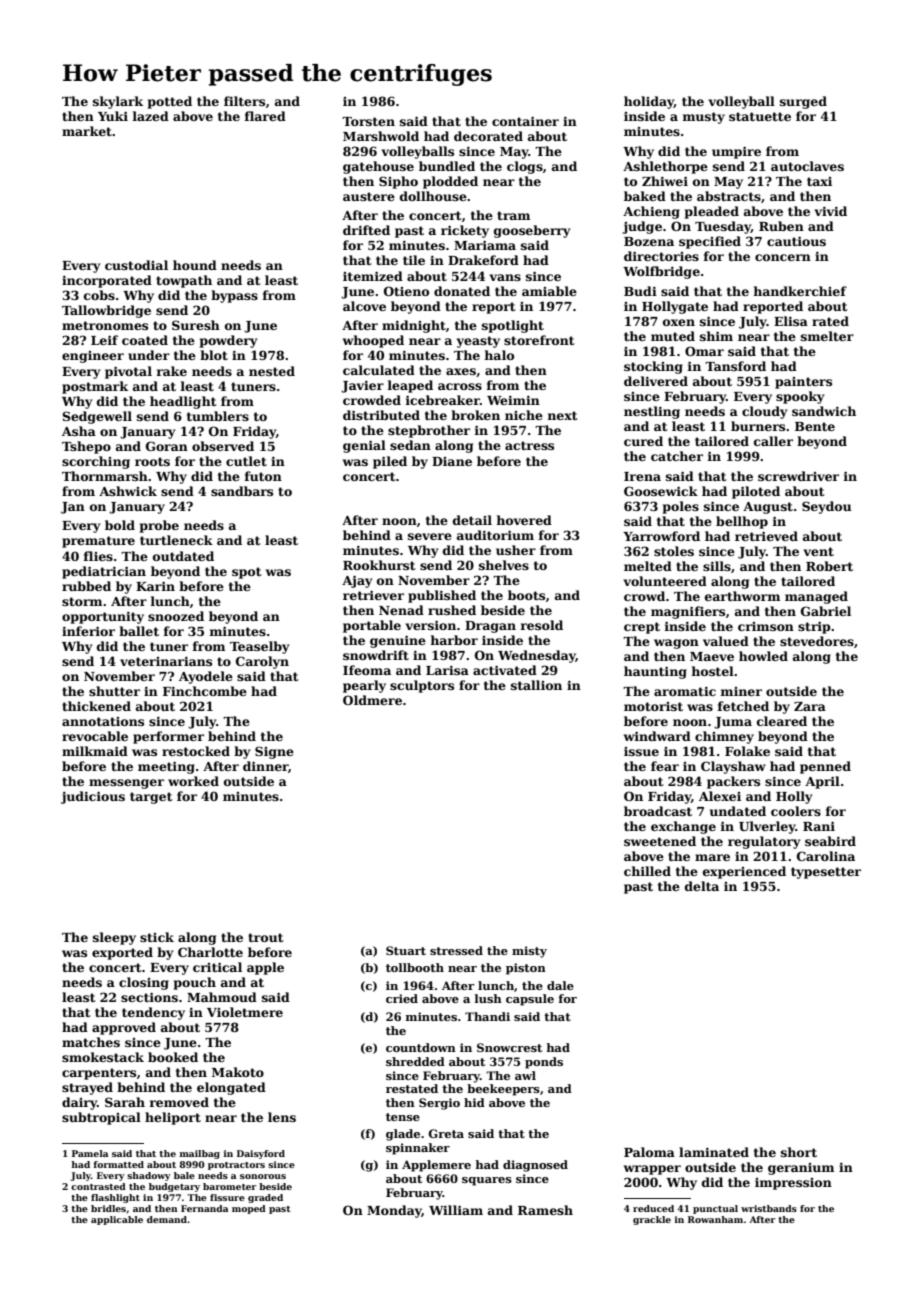  Describe the element at coordinates (261, 1154) in the screenshot. I see `Daisyford` at that location.
